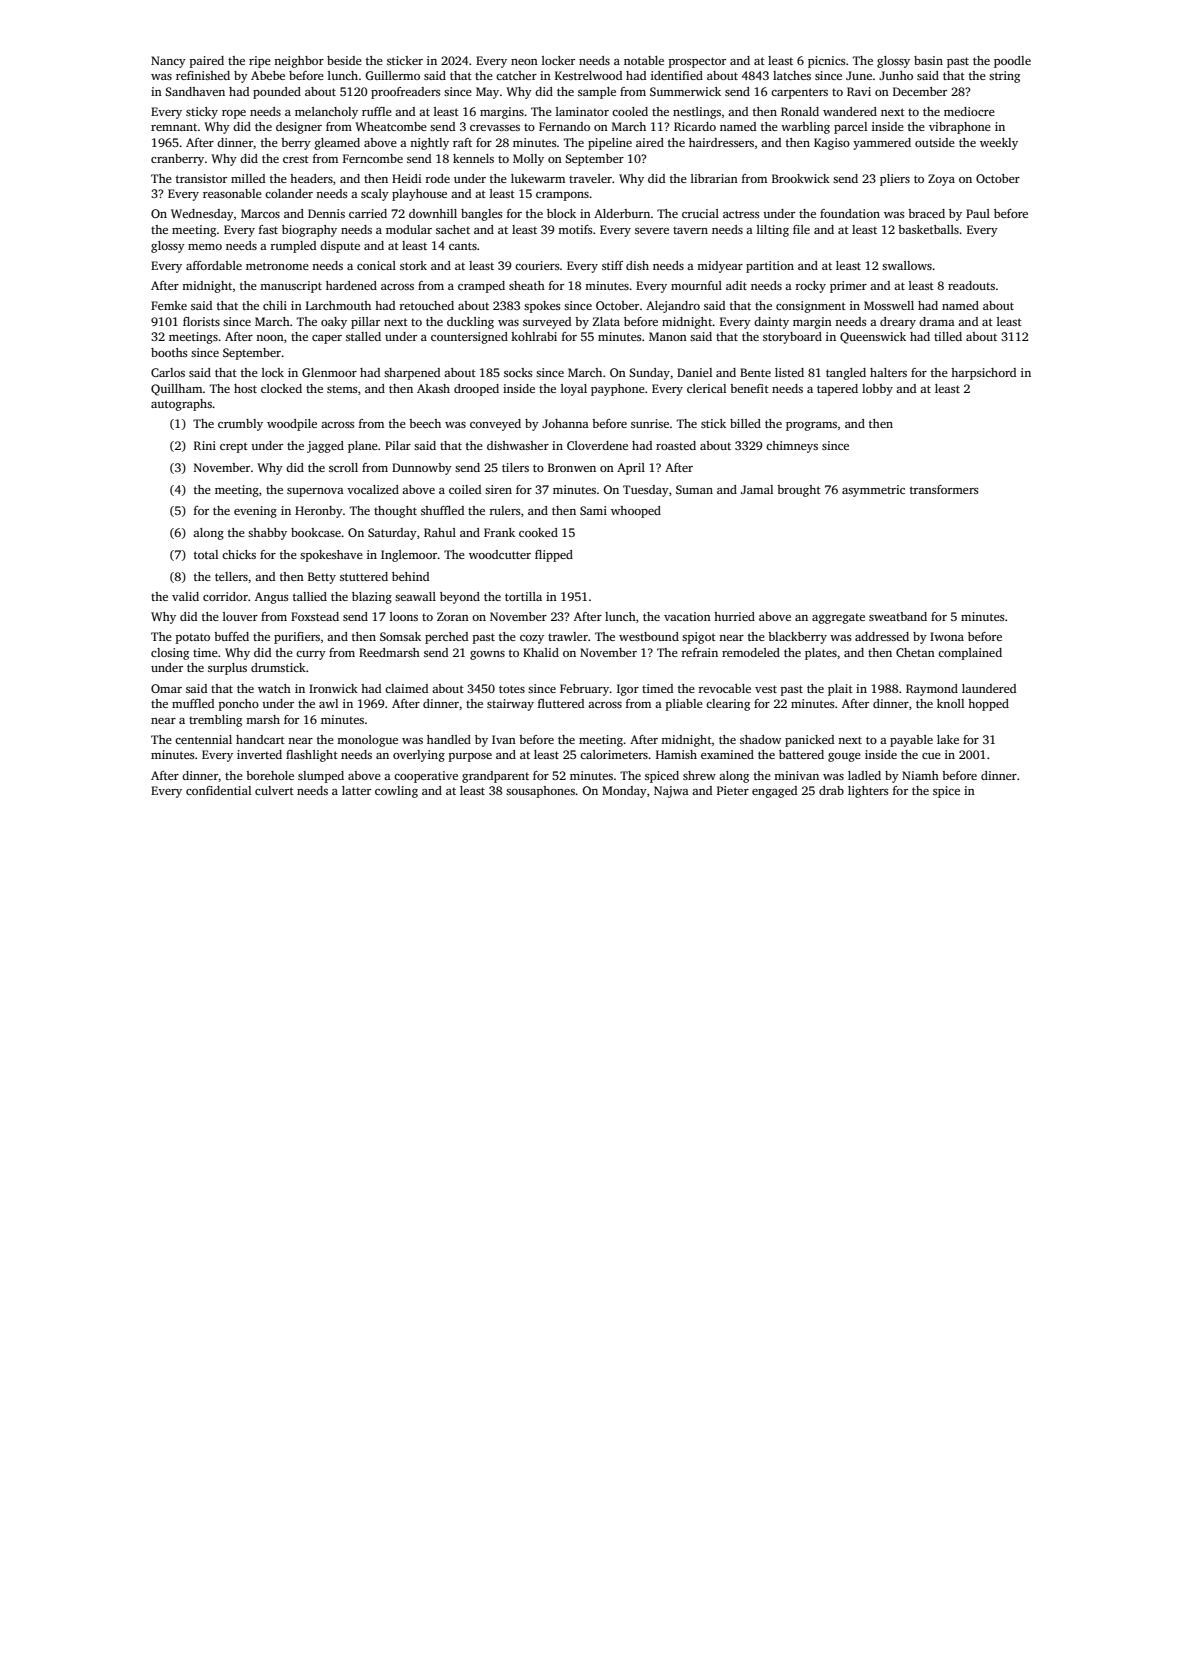  What do you see at coordinates (947, 636) in the document?
I see `Iwona` at bounding box center [947, 636].
